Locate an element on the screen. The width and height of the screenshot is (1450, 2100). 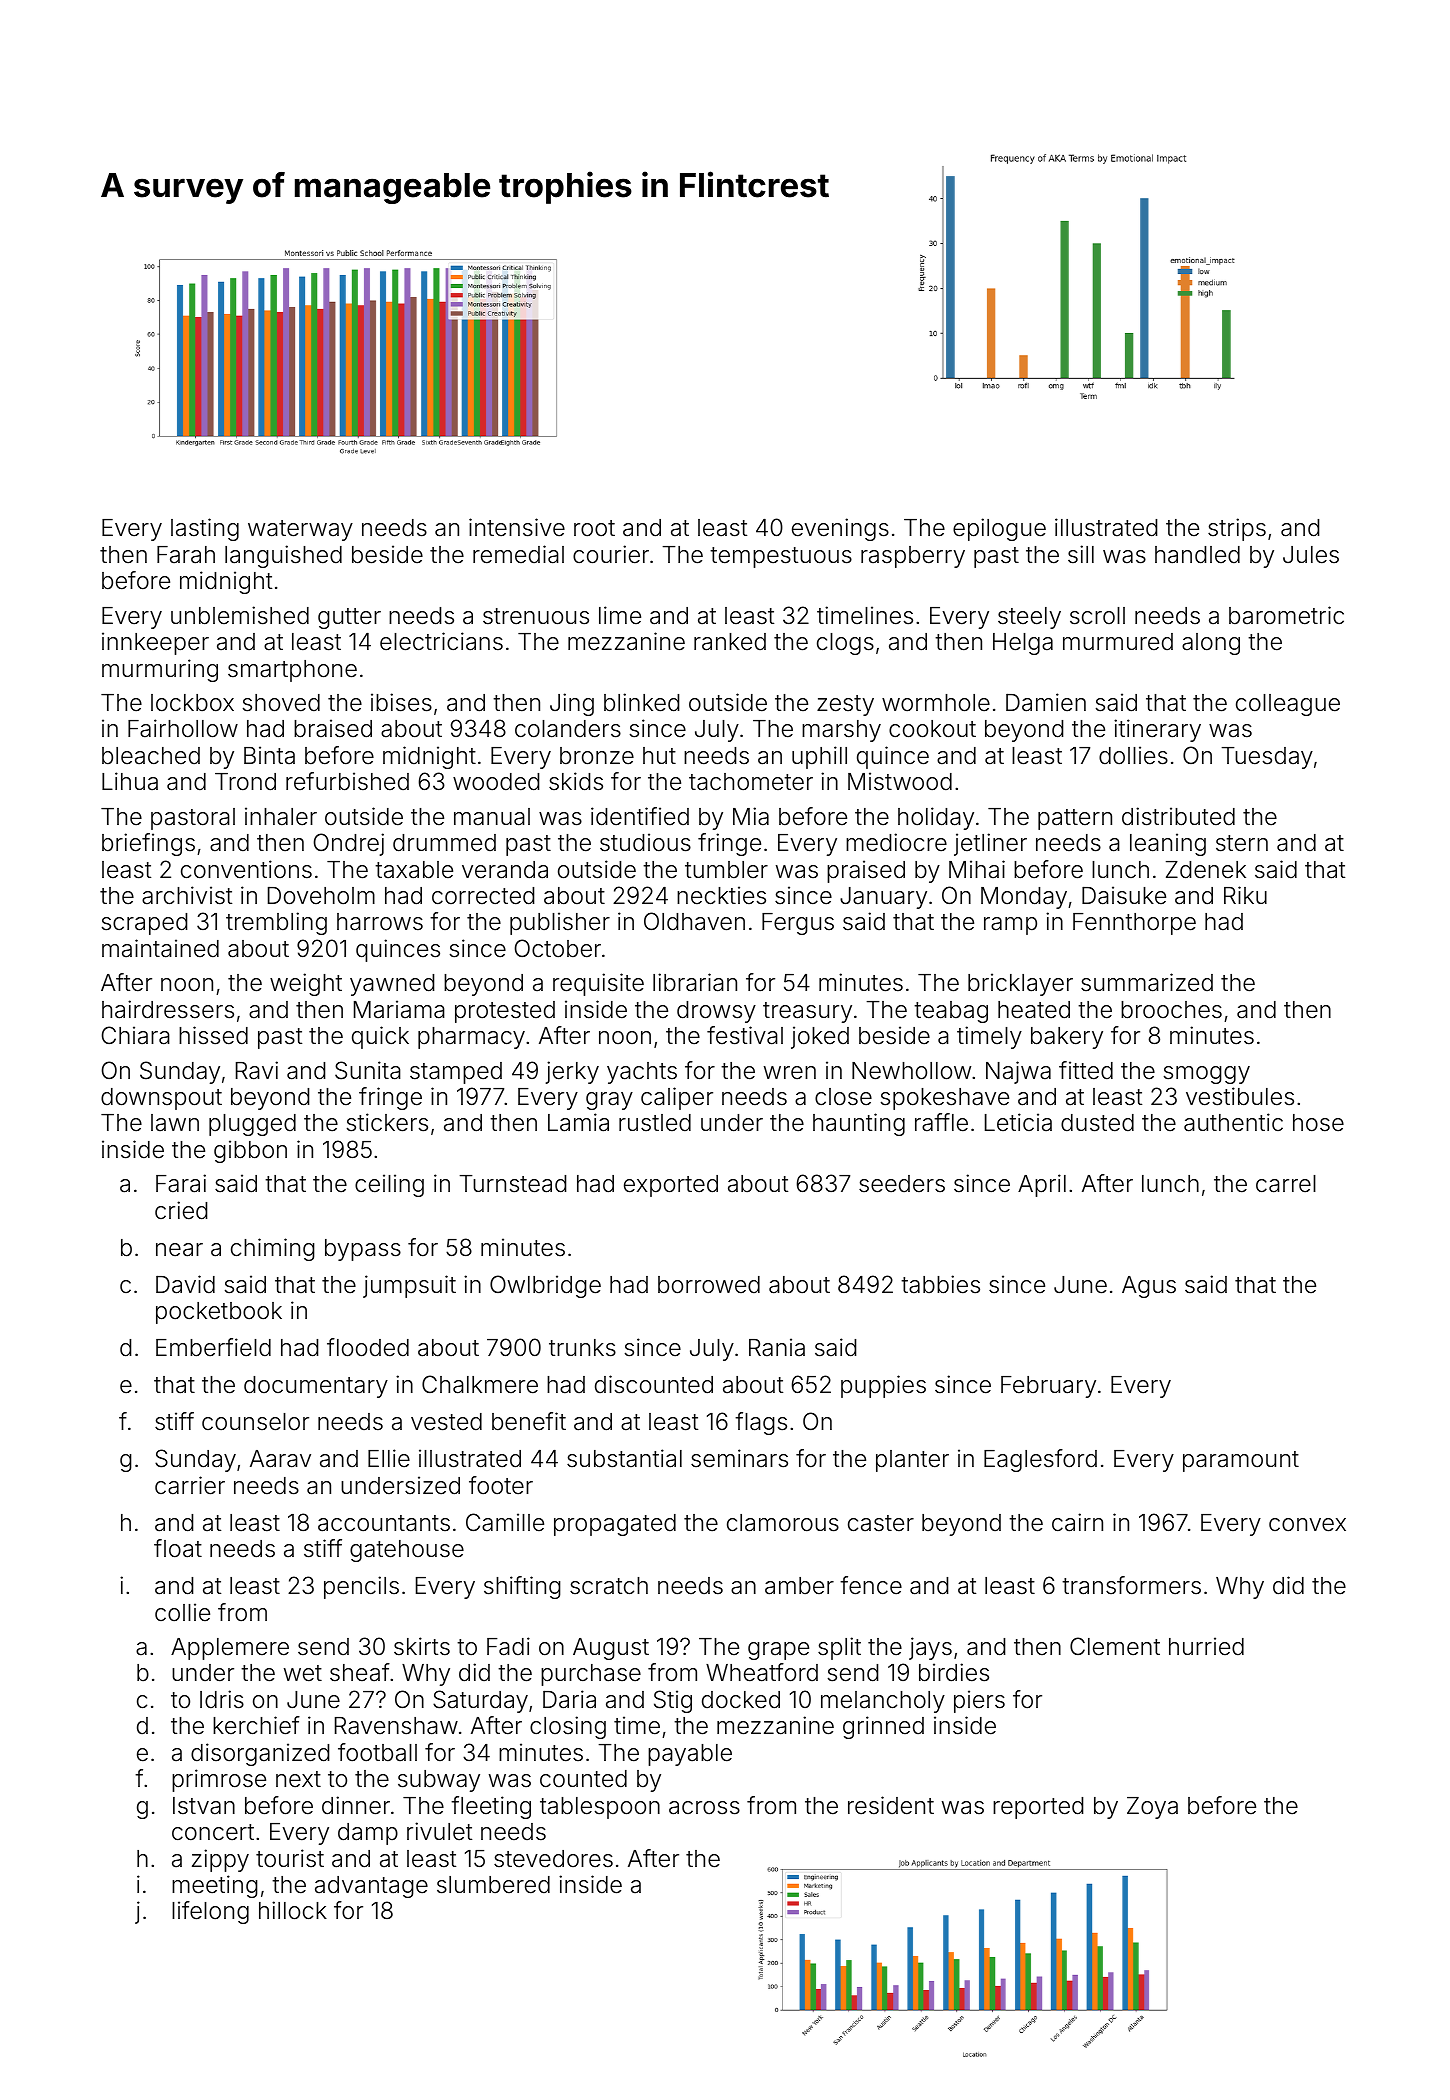
vestibules is located at coordinates (1240, 1096).
